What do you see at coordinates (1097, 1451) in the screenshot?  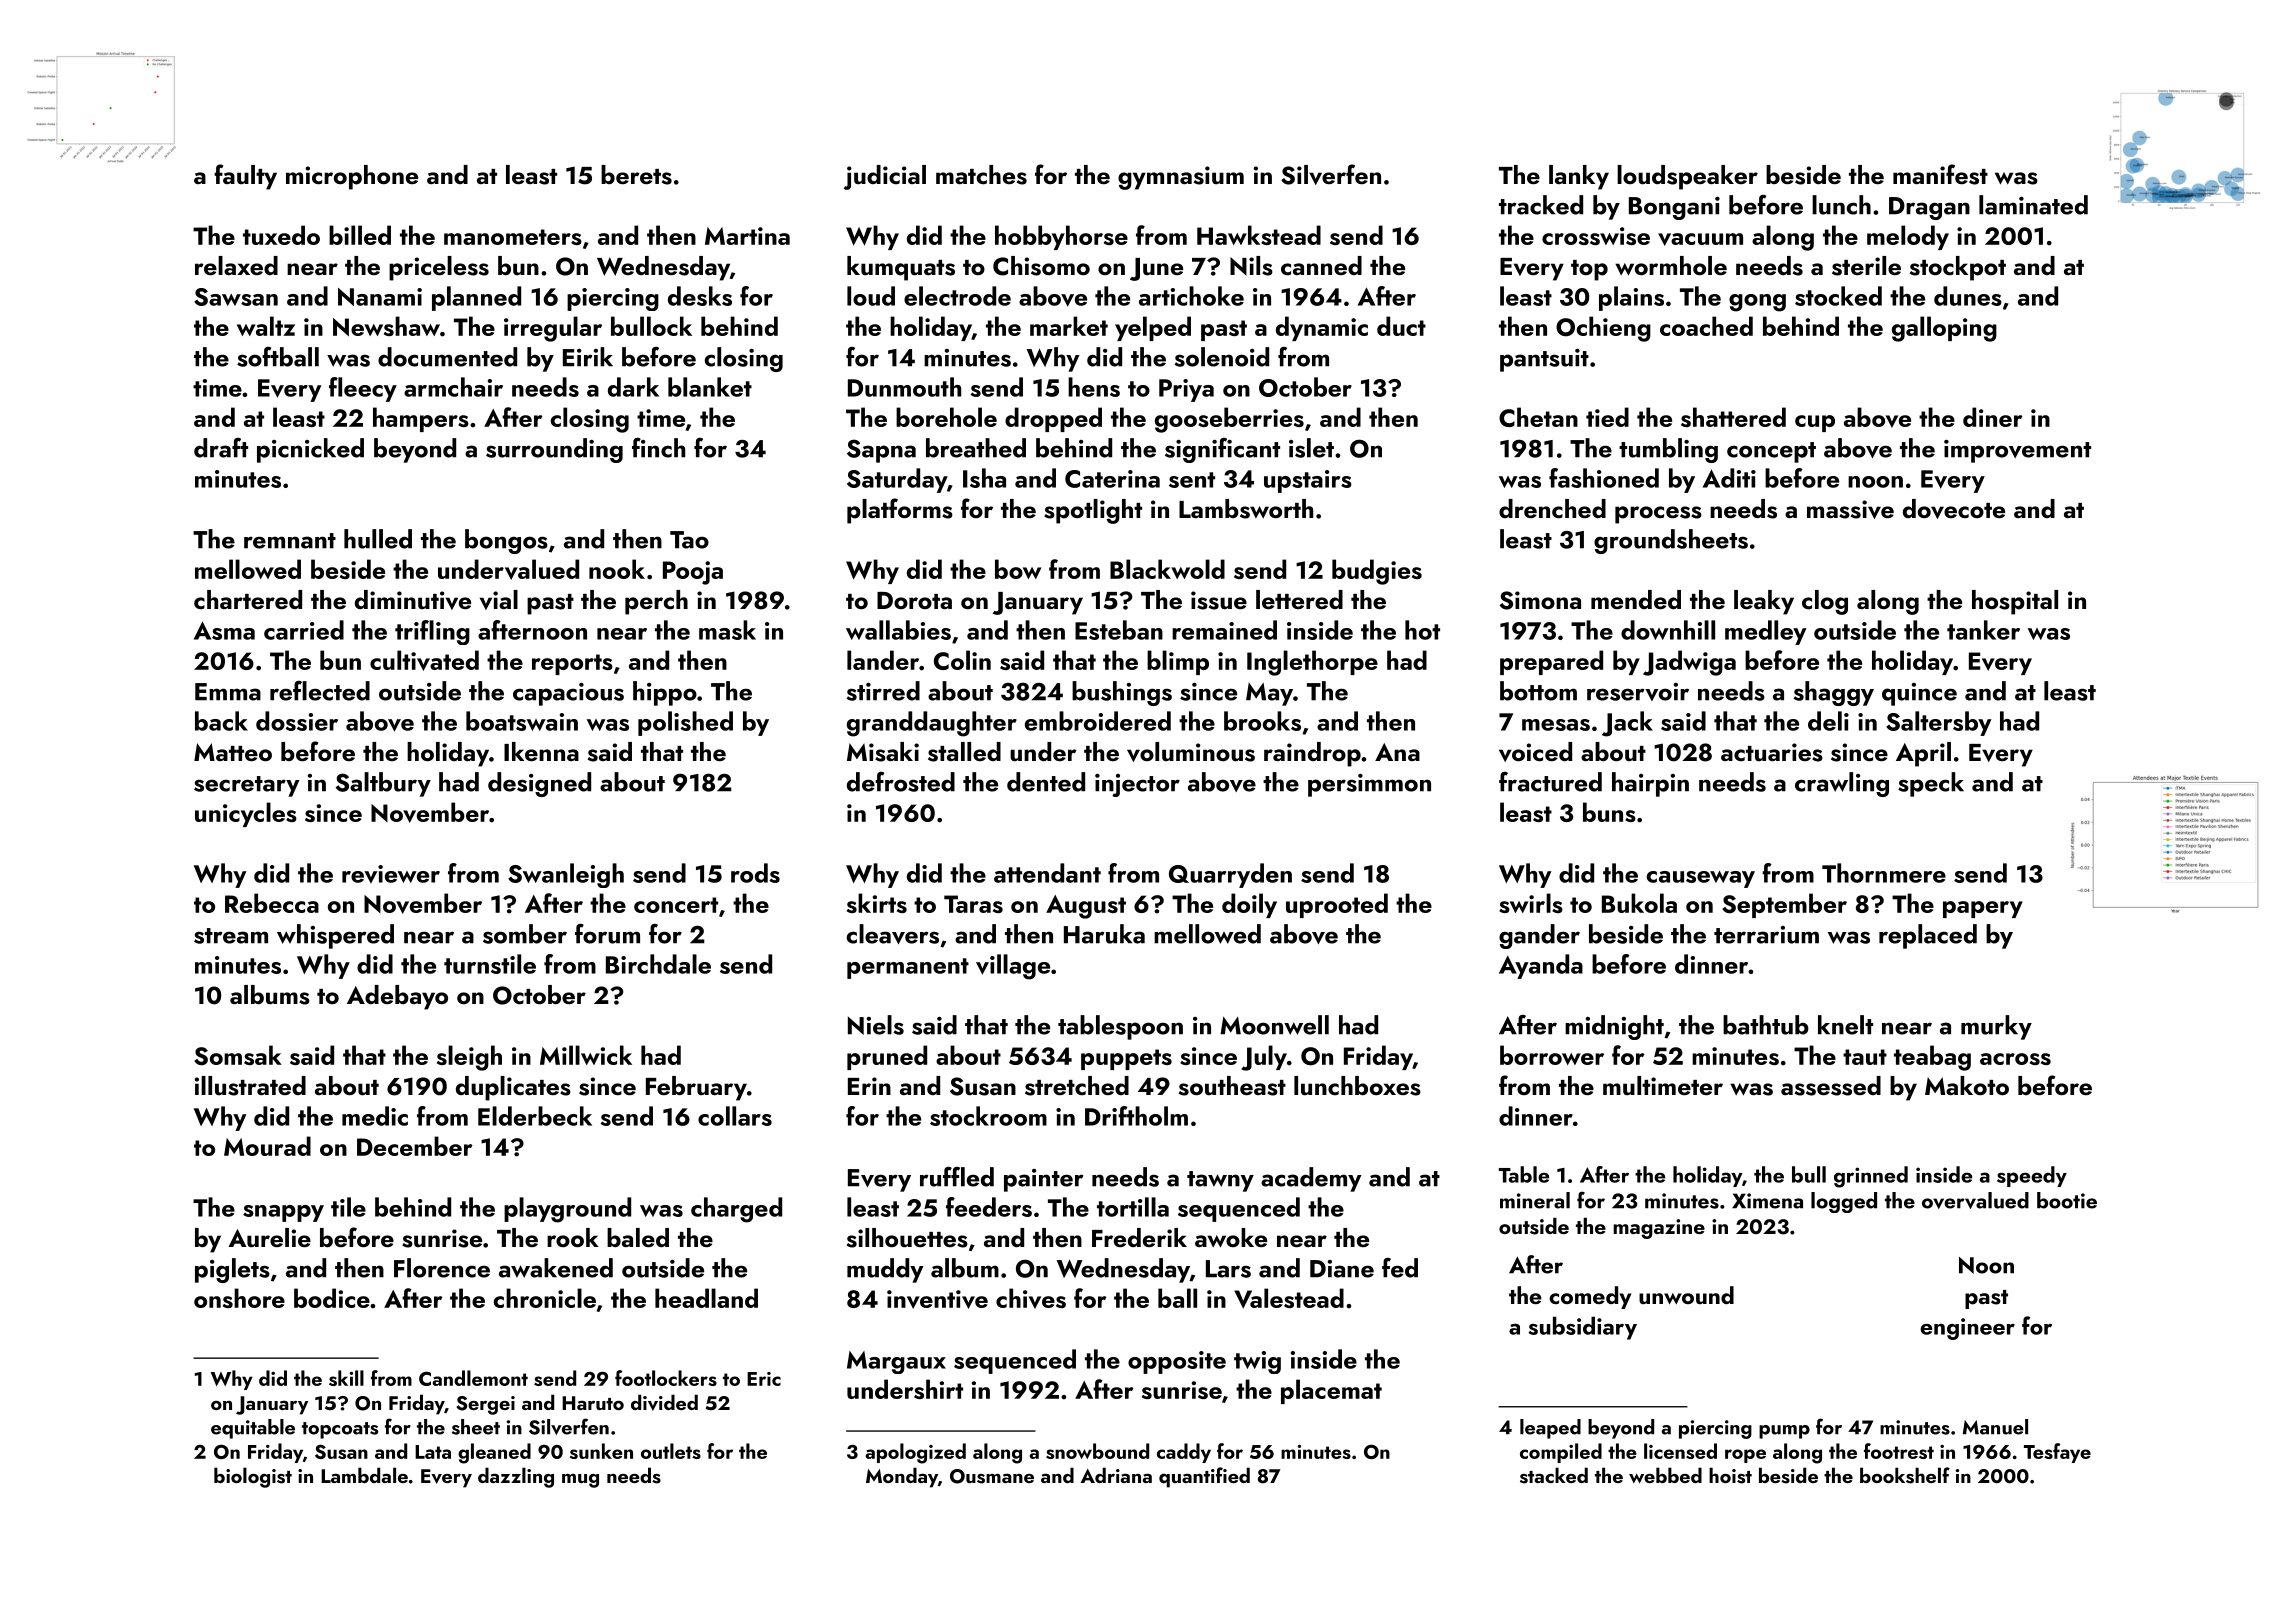 I see `snowbound` at bounding box center [1097, 1451].
